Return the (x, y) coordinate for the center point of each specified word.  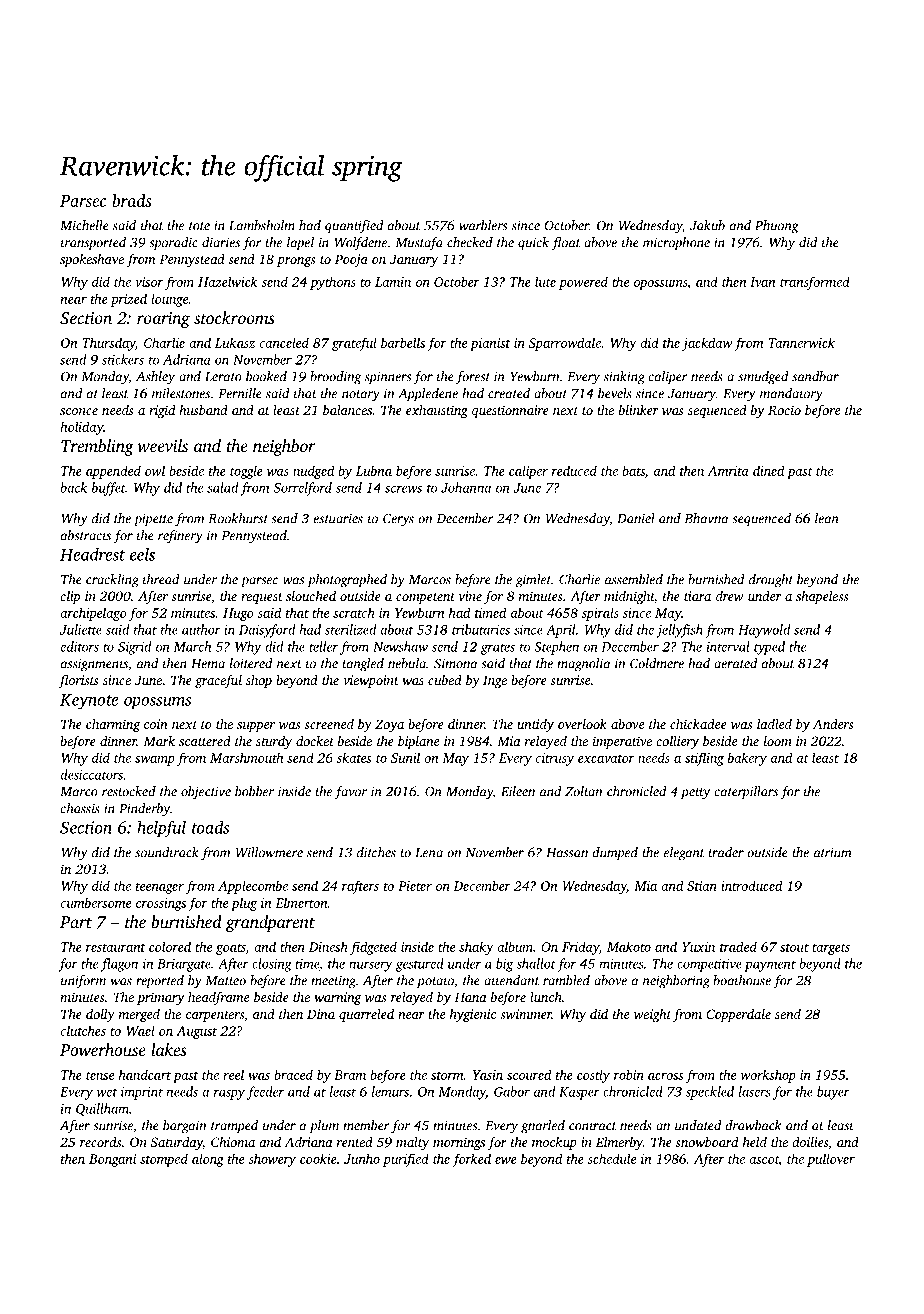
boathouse (742, 980)
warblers (483, 225)
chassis (80, 808)
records (100, 1142)
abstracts (86, 535)
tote (199, 226)
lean (827, 518)
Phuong (777, 227)
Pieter (415, 886)
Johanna (466, 487)
